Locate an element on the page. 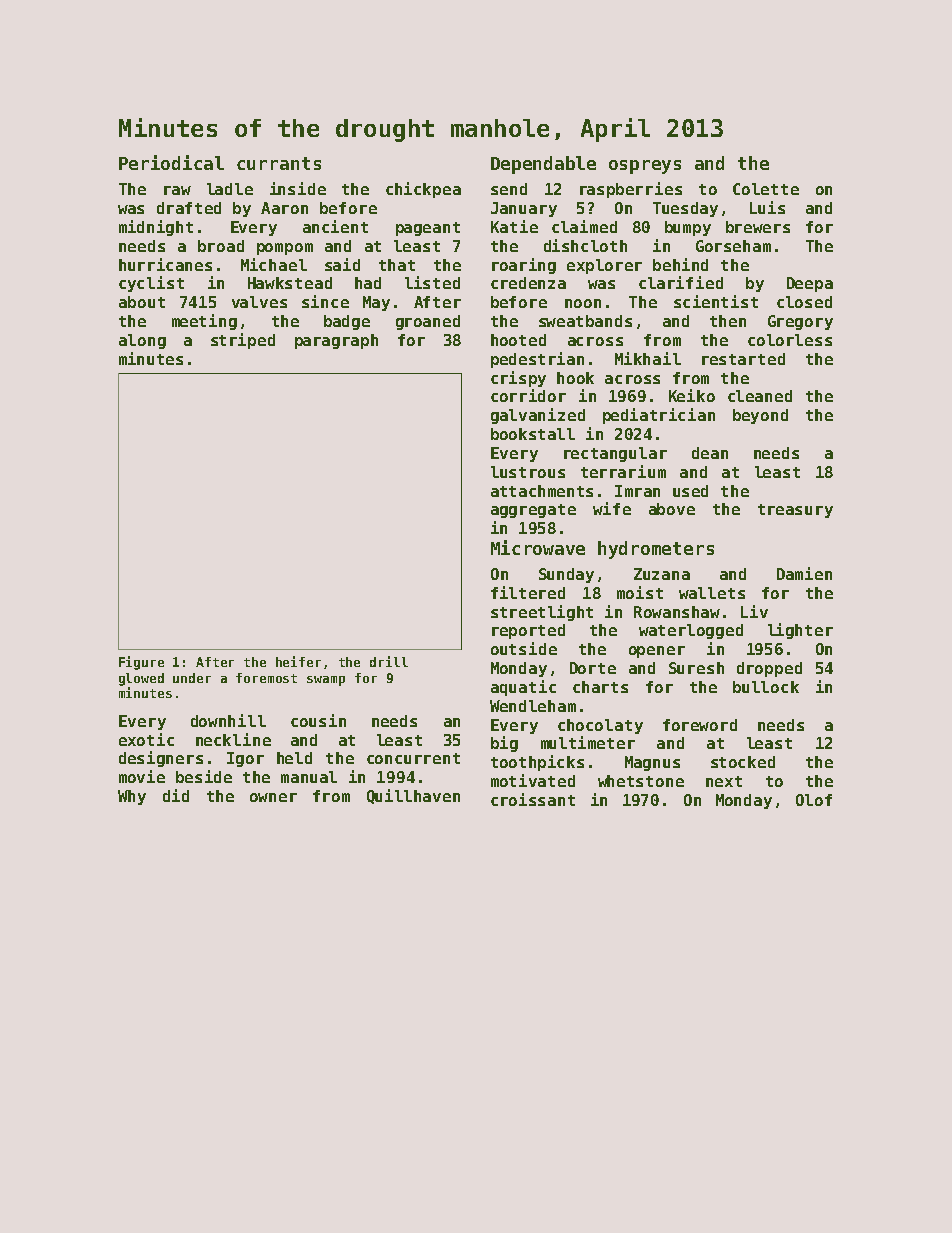  raw is located at coordinates (177, 190).
